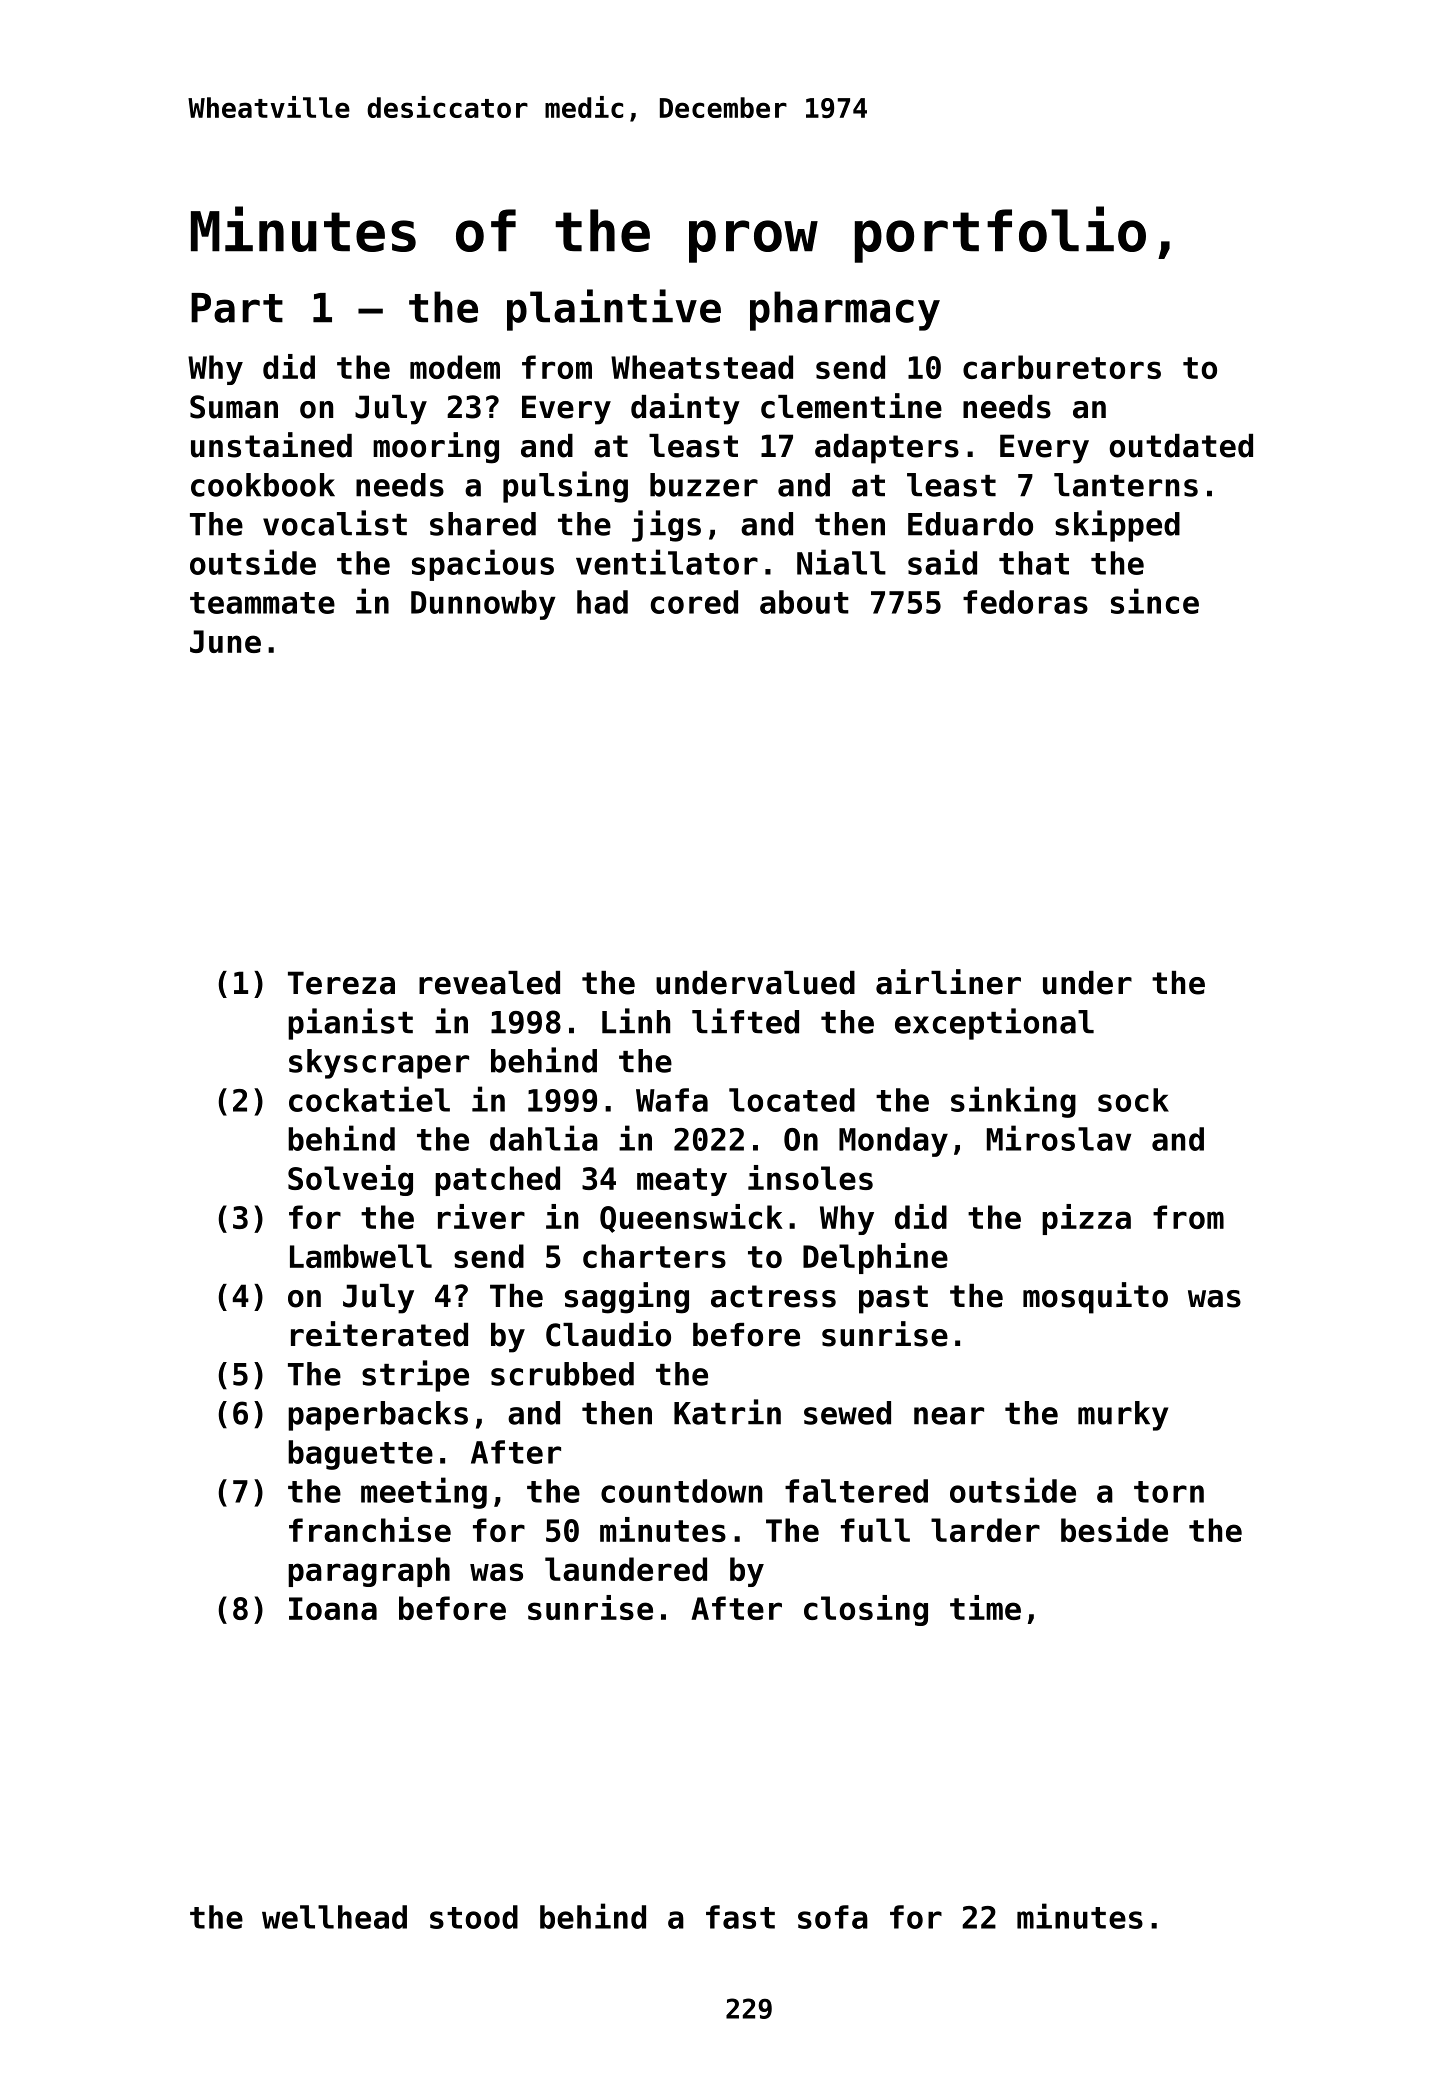  I want to click on fast, so click(740, 1917).
